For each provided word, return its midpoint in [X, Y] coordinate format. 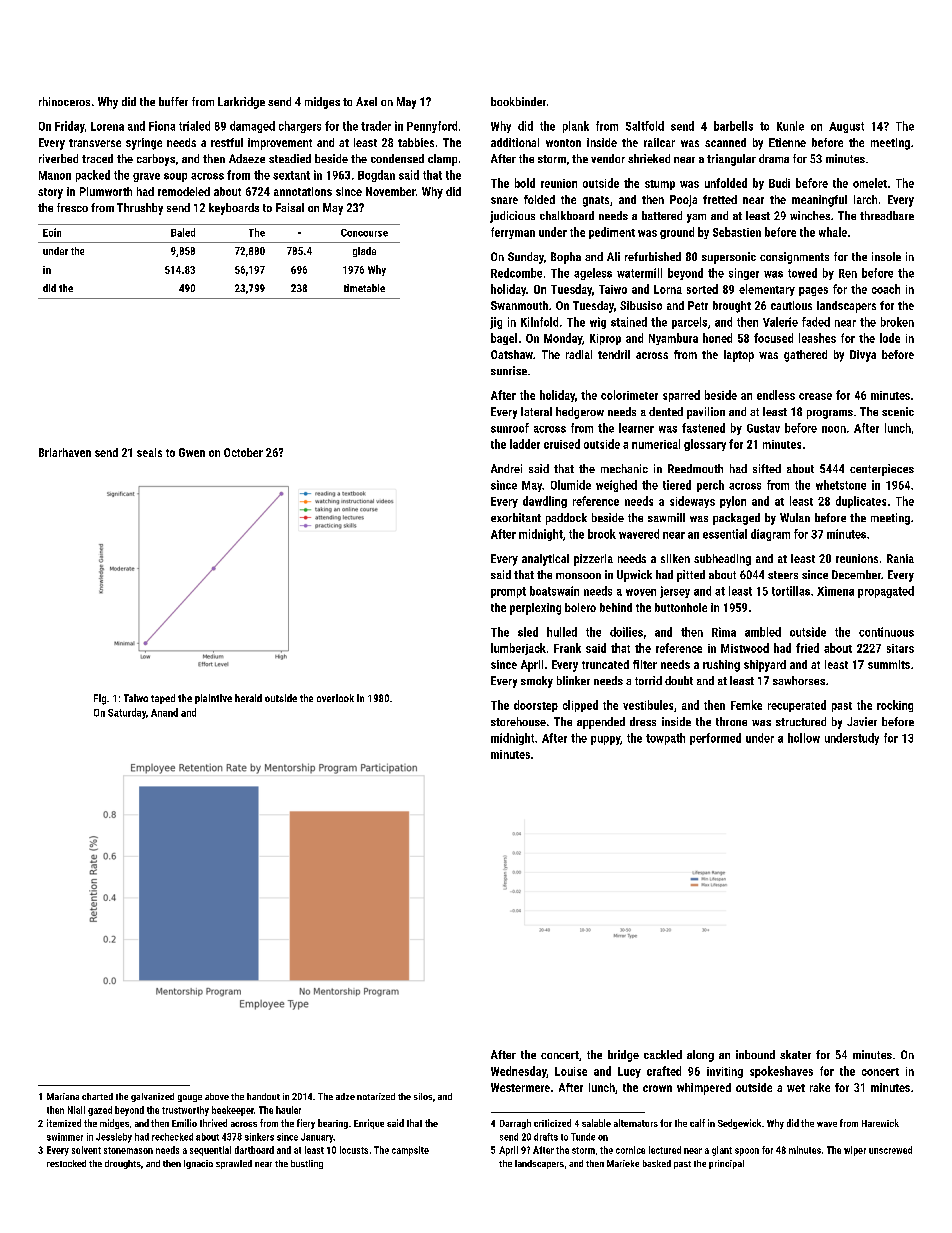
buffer [173, 101]
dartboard [254, 1150]
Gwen [192, 452]
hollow [804, 738]
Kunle [790, 126]
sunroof [510, 428]
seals [149, 452]
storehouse [518, 721]
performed [715, 739]
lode [890, 338]
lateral [536, 411]
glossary [705, 445]
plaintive [213, 699]
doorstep [536, 706]
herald [248, 698]
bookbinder [518, 101]
